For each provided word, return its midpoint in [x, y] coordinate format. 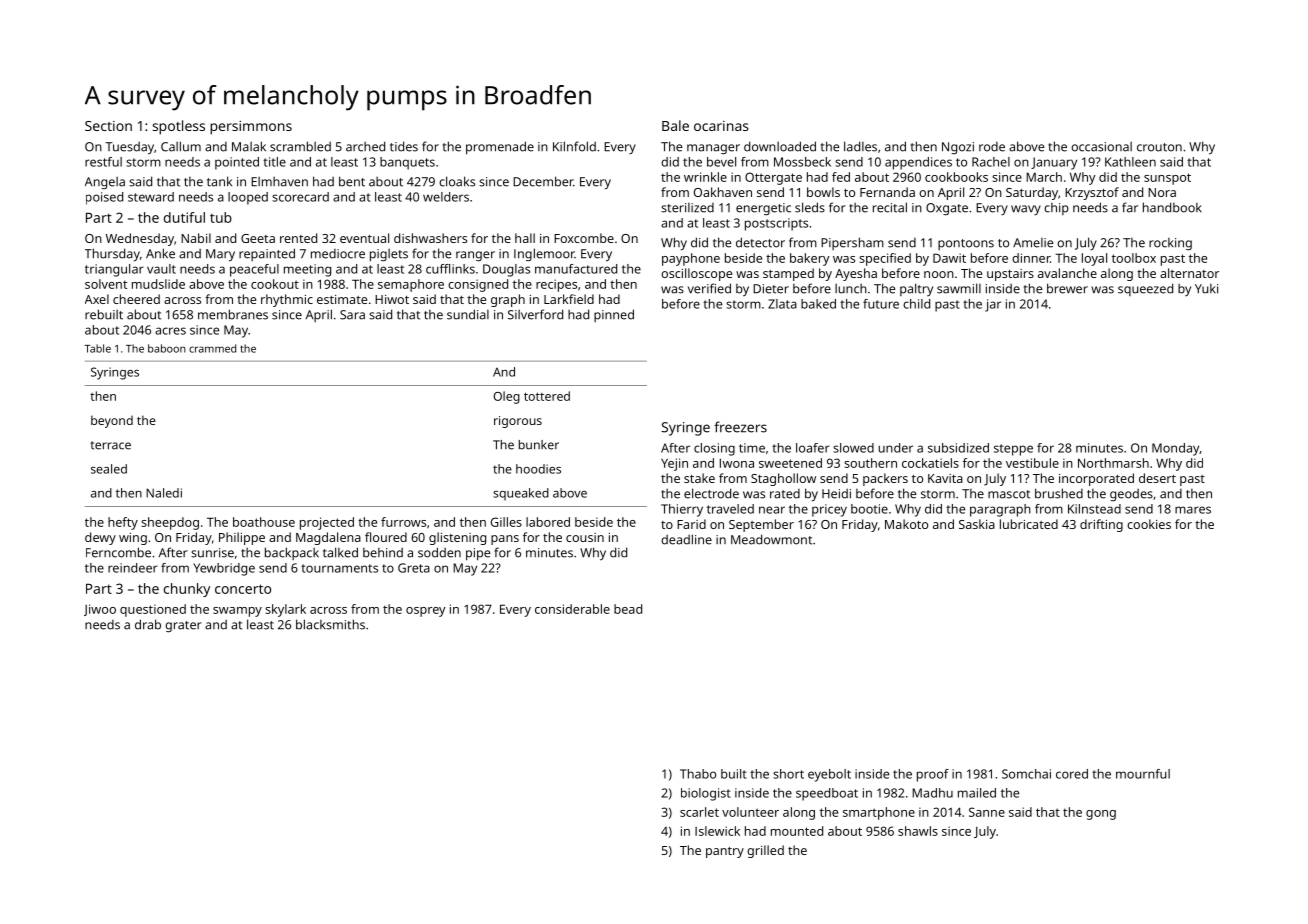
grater [183, 627]
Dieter [771, 289]
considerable [572, 609]
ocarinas [721, 126]
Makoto [906, 524]
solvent [106, 284]
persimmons [251, 128]
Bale [675, 125]
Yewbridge [224, 569]
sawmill [959, 288]
